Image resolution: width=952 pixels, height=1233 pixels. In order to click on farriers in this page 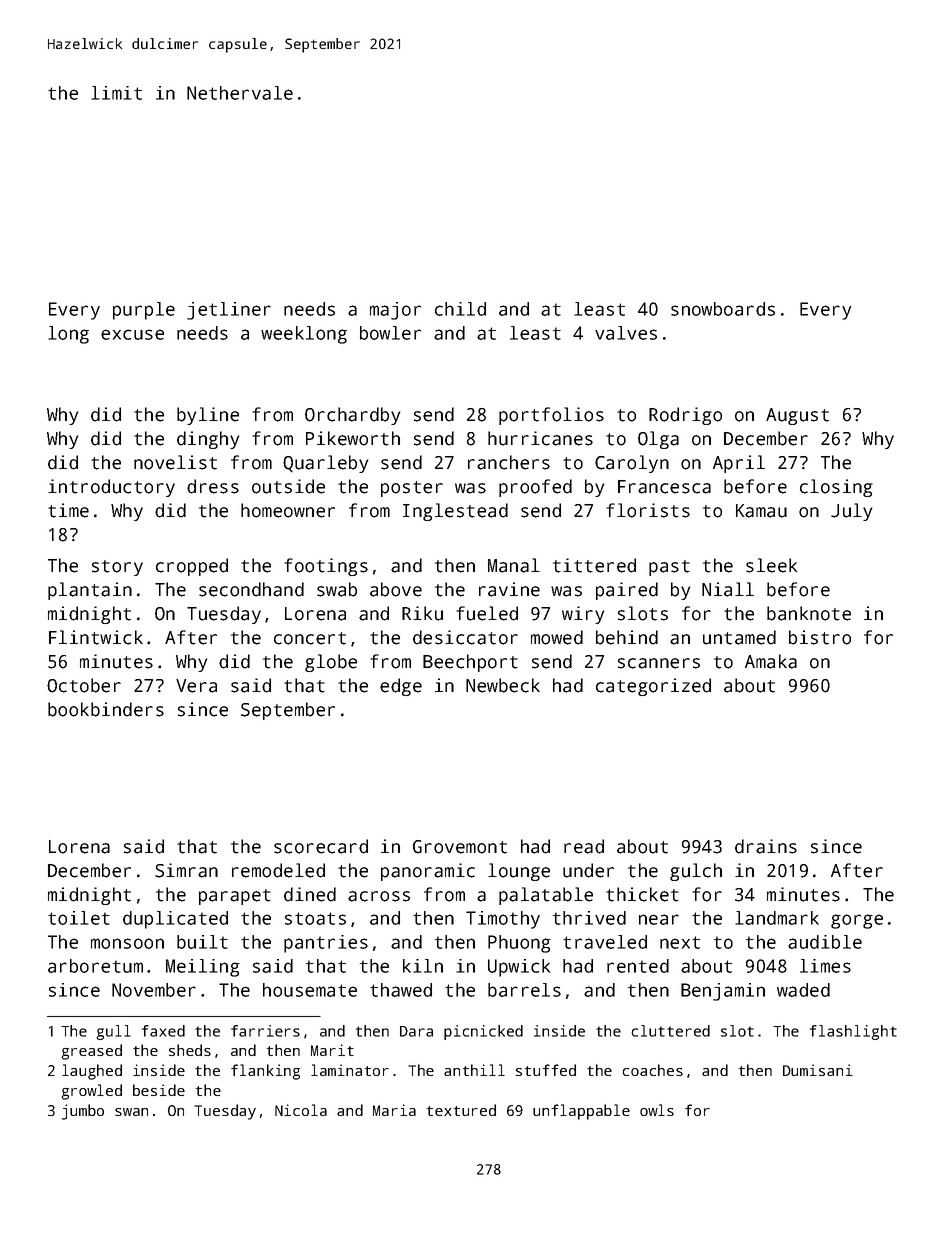, I will do `click(265, 1031)`.
